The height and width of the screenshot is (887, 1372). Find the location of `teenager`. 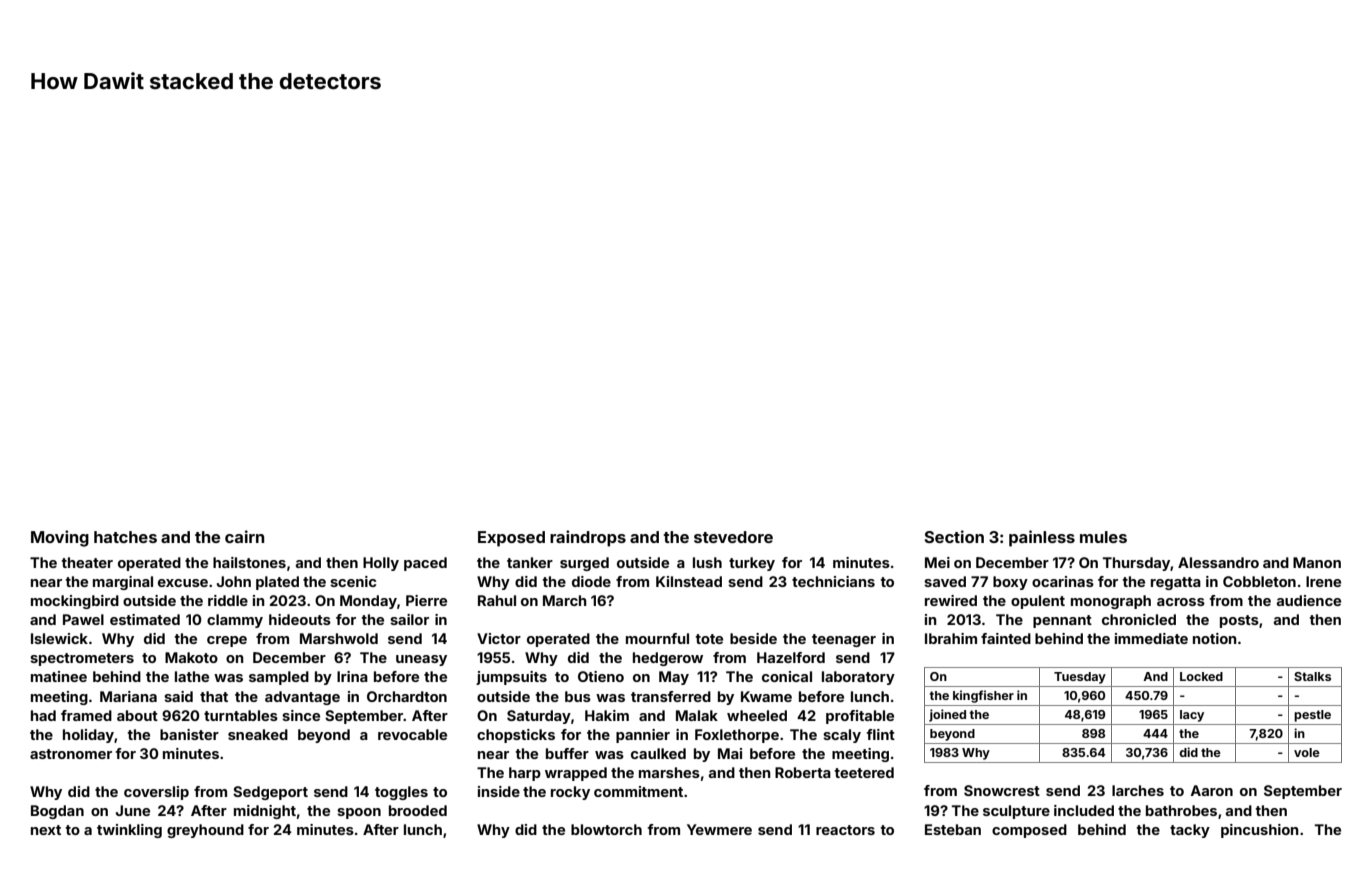

teenager is located at coordinates (844, 640).
